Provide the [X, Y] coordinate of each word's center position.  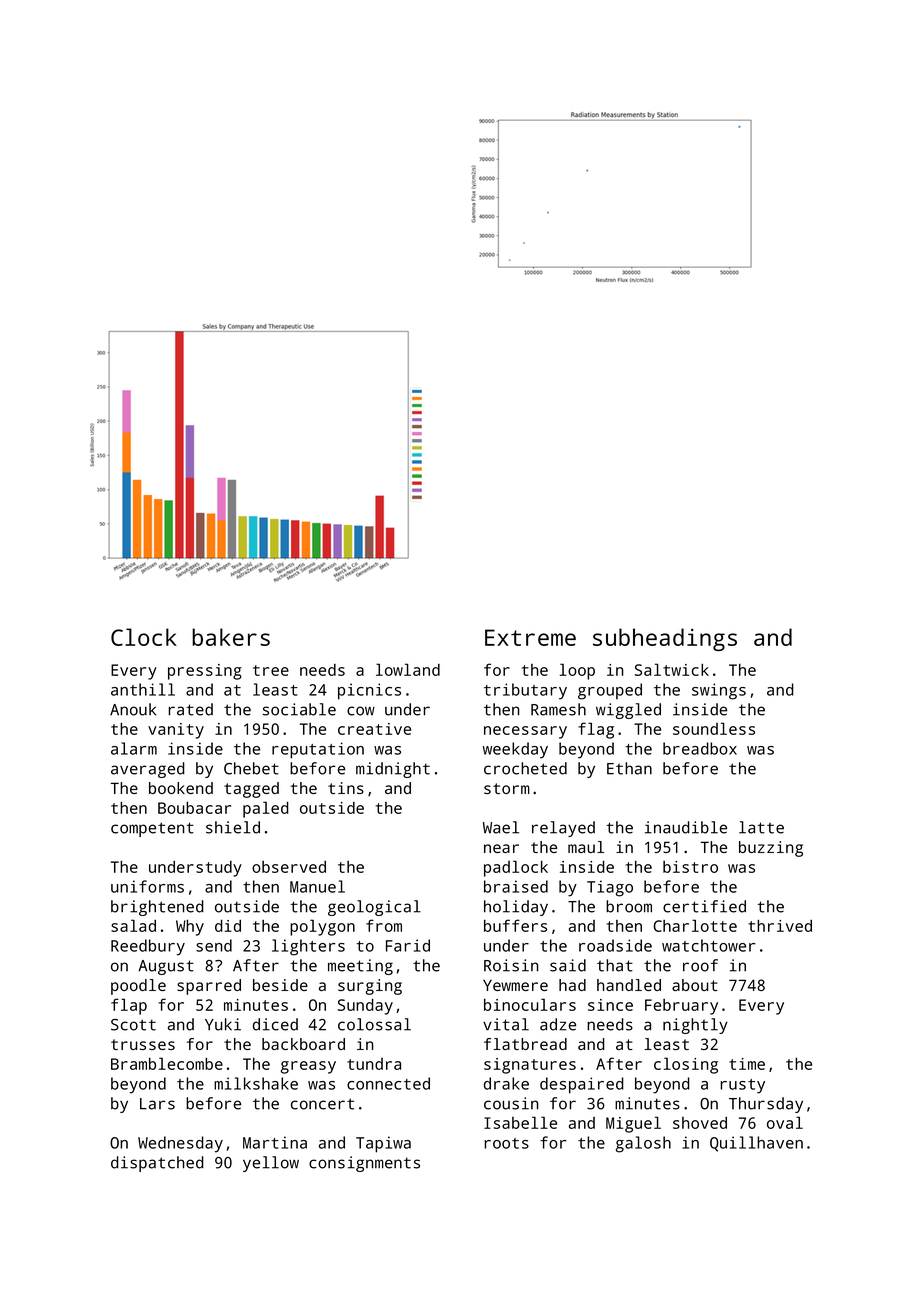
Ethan [629, 768]
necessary [525, 732]
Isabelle [520, 1122]
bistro [690, 867]
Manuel [317, 886]
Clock [144, 637]
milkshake [256, 1083]
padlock [516, 868]
